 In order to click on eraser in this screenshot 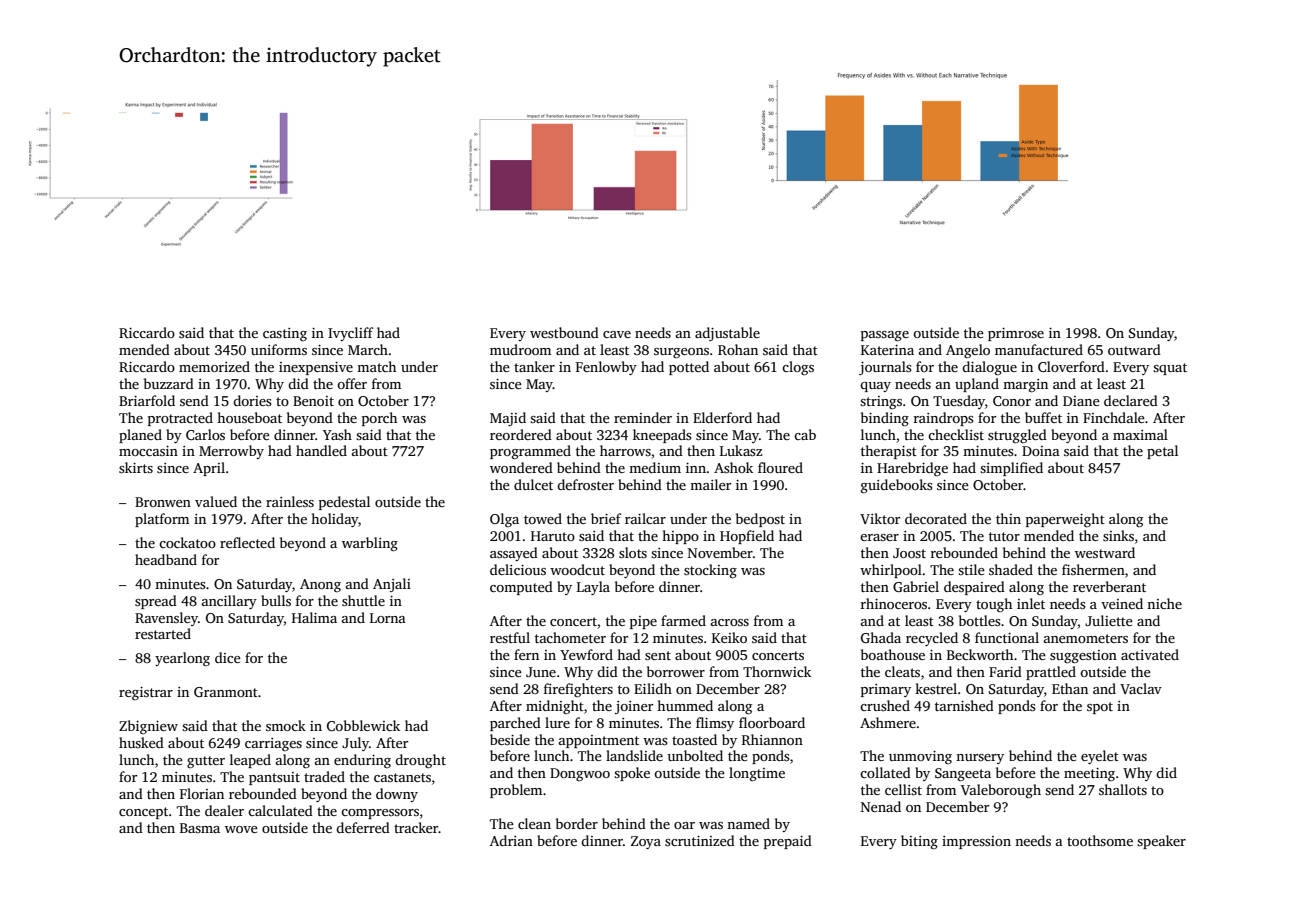, I will do `click(879, 537)`.
